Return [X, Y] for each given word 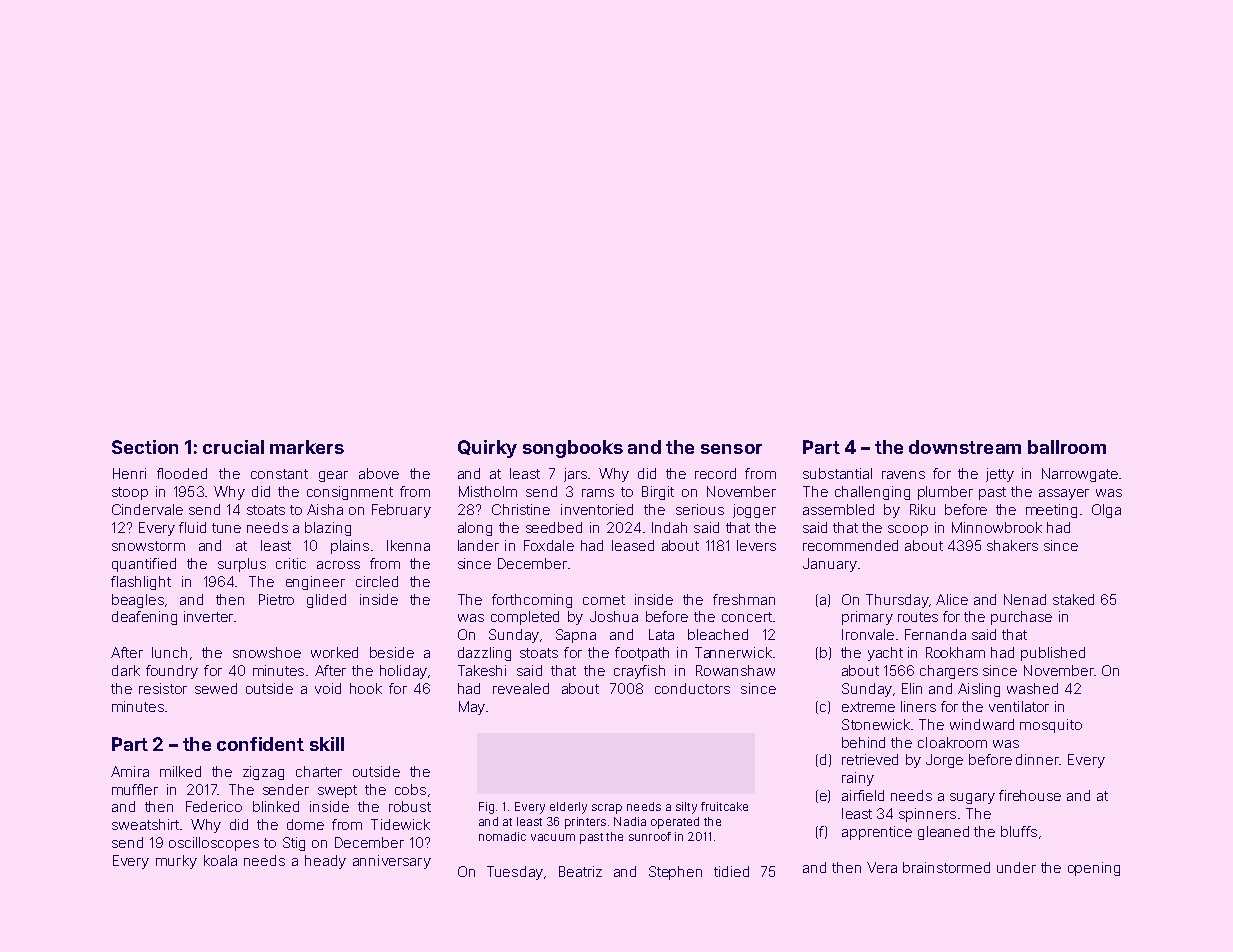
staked [1073, 599]
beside [392, 652]
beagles [138, 601]
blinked [276, 806]
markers [307, 447]
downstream [965, 447]
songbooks [573, 449]
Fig [486, 808]
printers [585, 823]
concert [747, 617]
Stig [294, 844]
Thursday [897, 601]
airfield [863, 795]
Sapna [576, 636]
